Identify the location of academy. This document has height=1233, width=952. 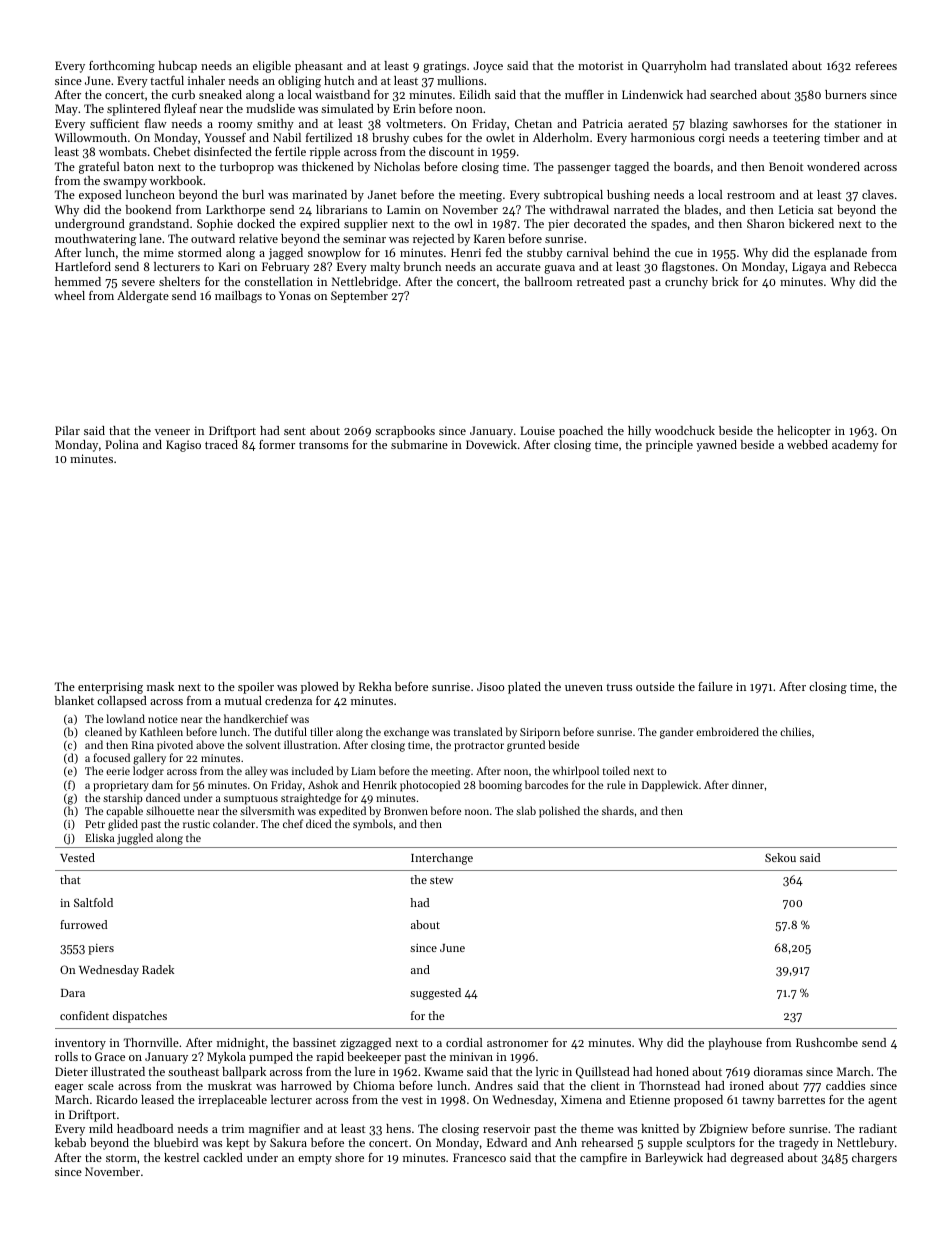
(855, 446).
